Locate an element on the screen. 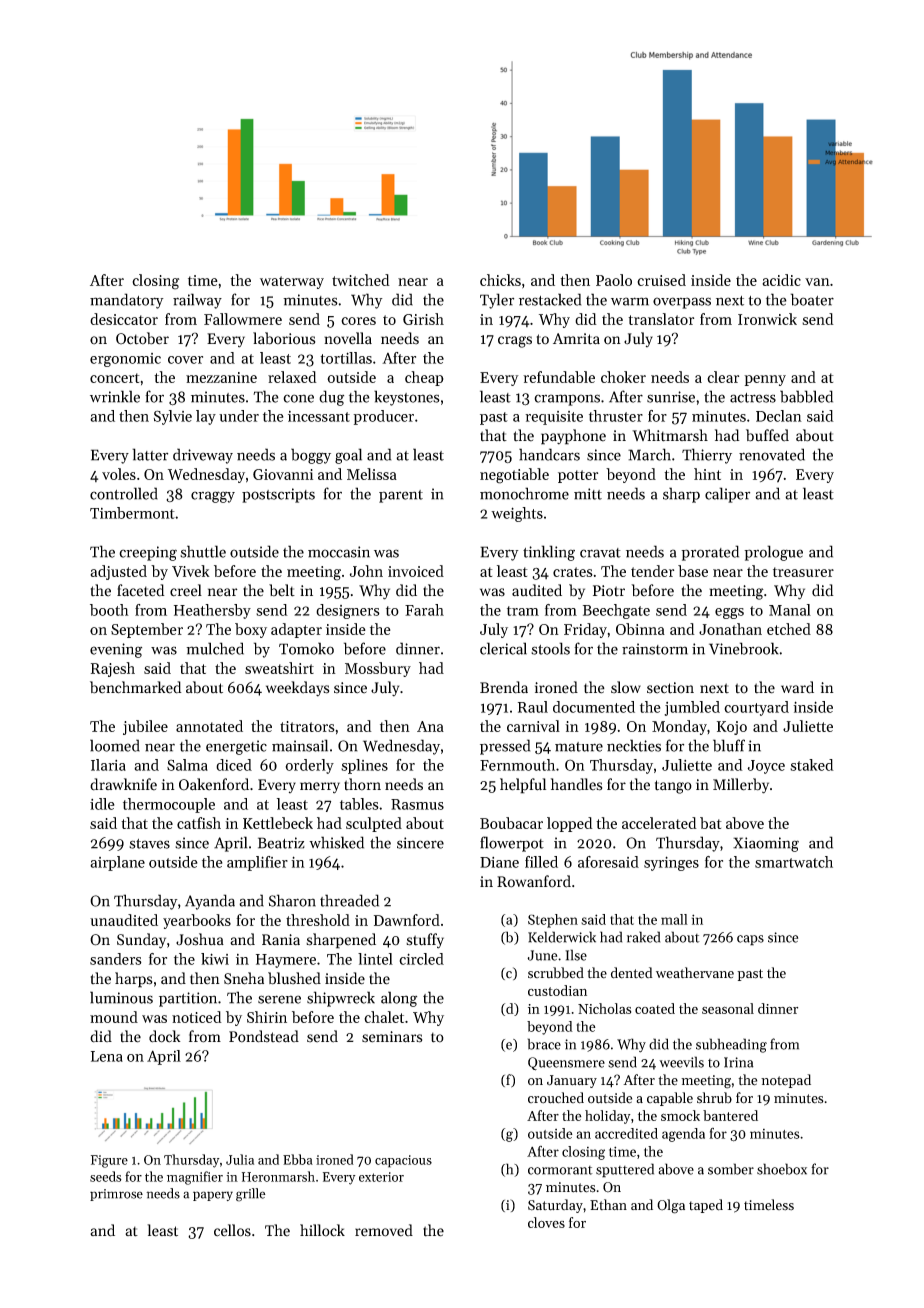 Image resolution: width=924 pixels, height=1308 pixels. craggy is located at coordinates (213, 497).
